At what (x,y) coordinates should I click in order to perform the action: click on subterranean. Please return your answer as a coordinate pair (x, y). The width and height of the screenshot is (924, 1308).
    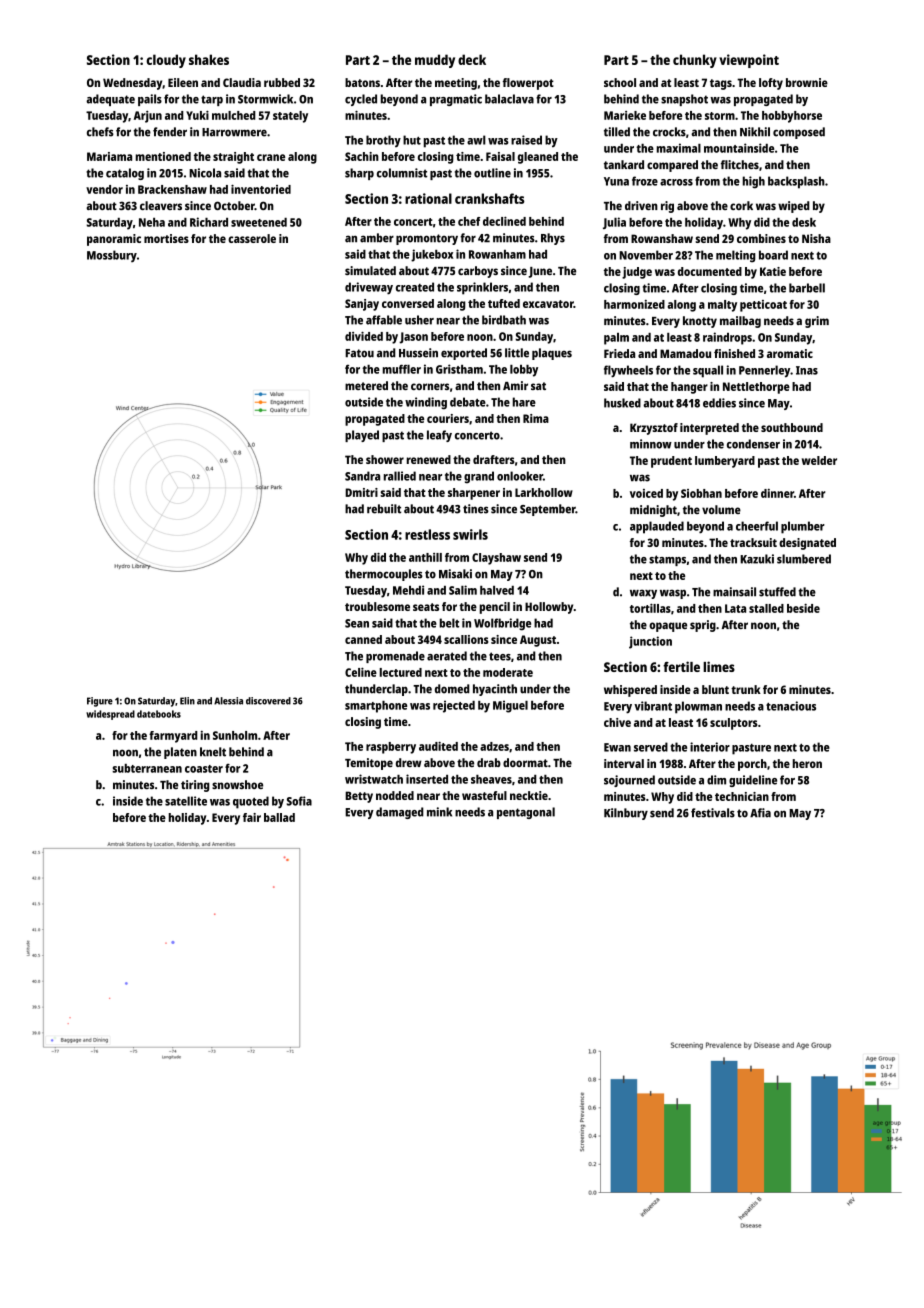
    Looking at the image, I should click on (147, 768).
